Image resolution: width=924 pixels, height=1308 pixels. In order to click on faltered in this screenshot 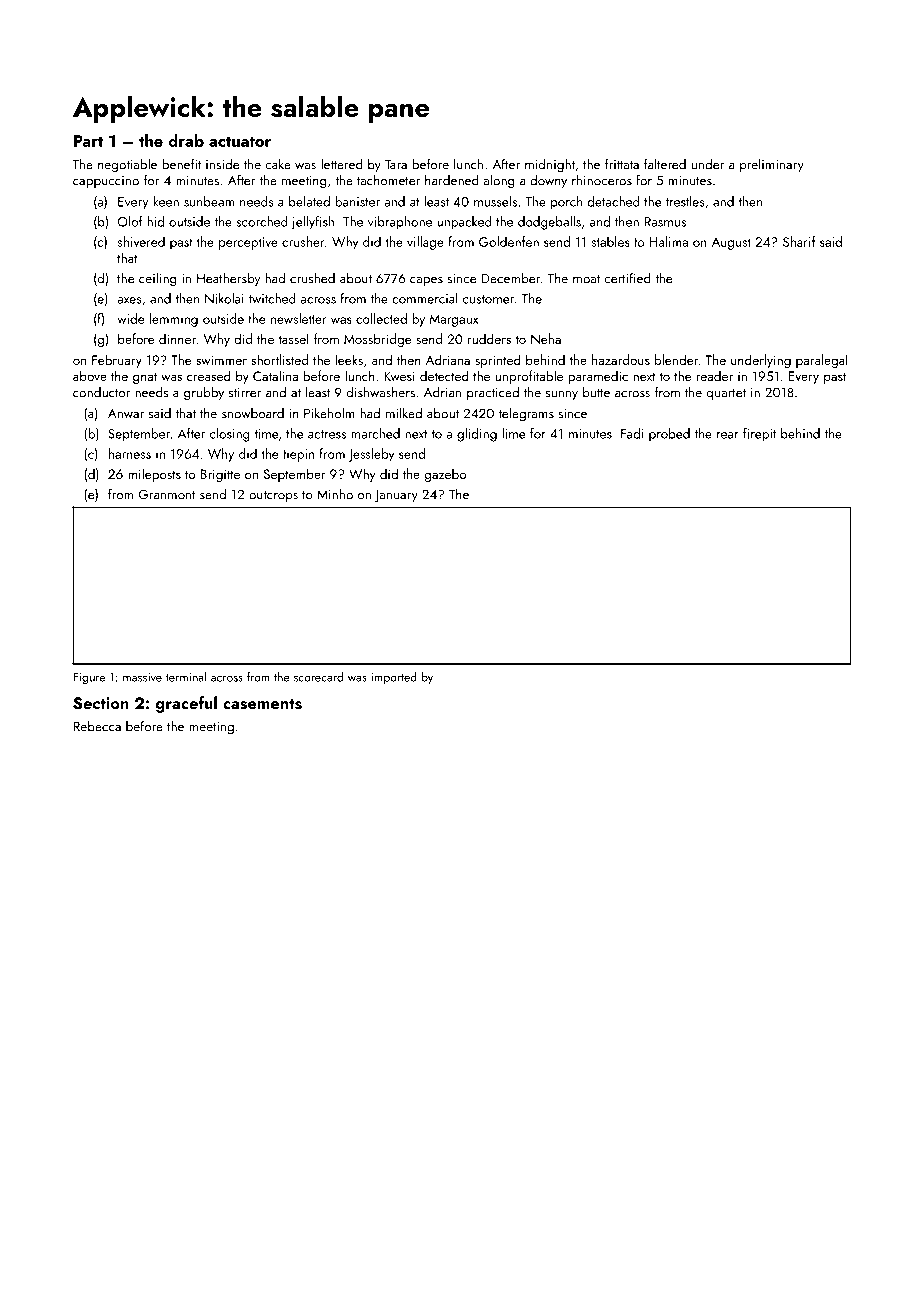, I will do `click(665, 164)`.
